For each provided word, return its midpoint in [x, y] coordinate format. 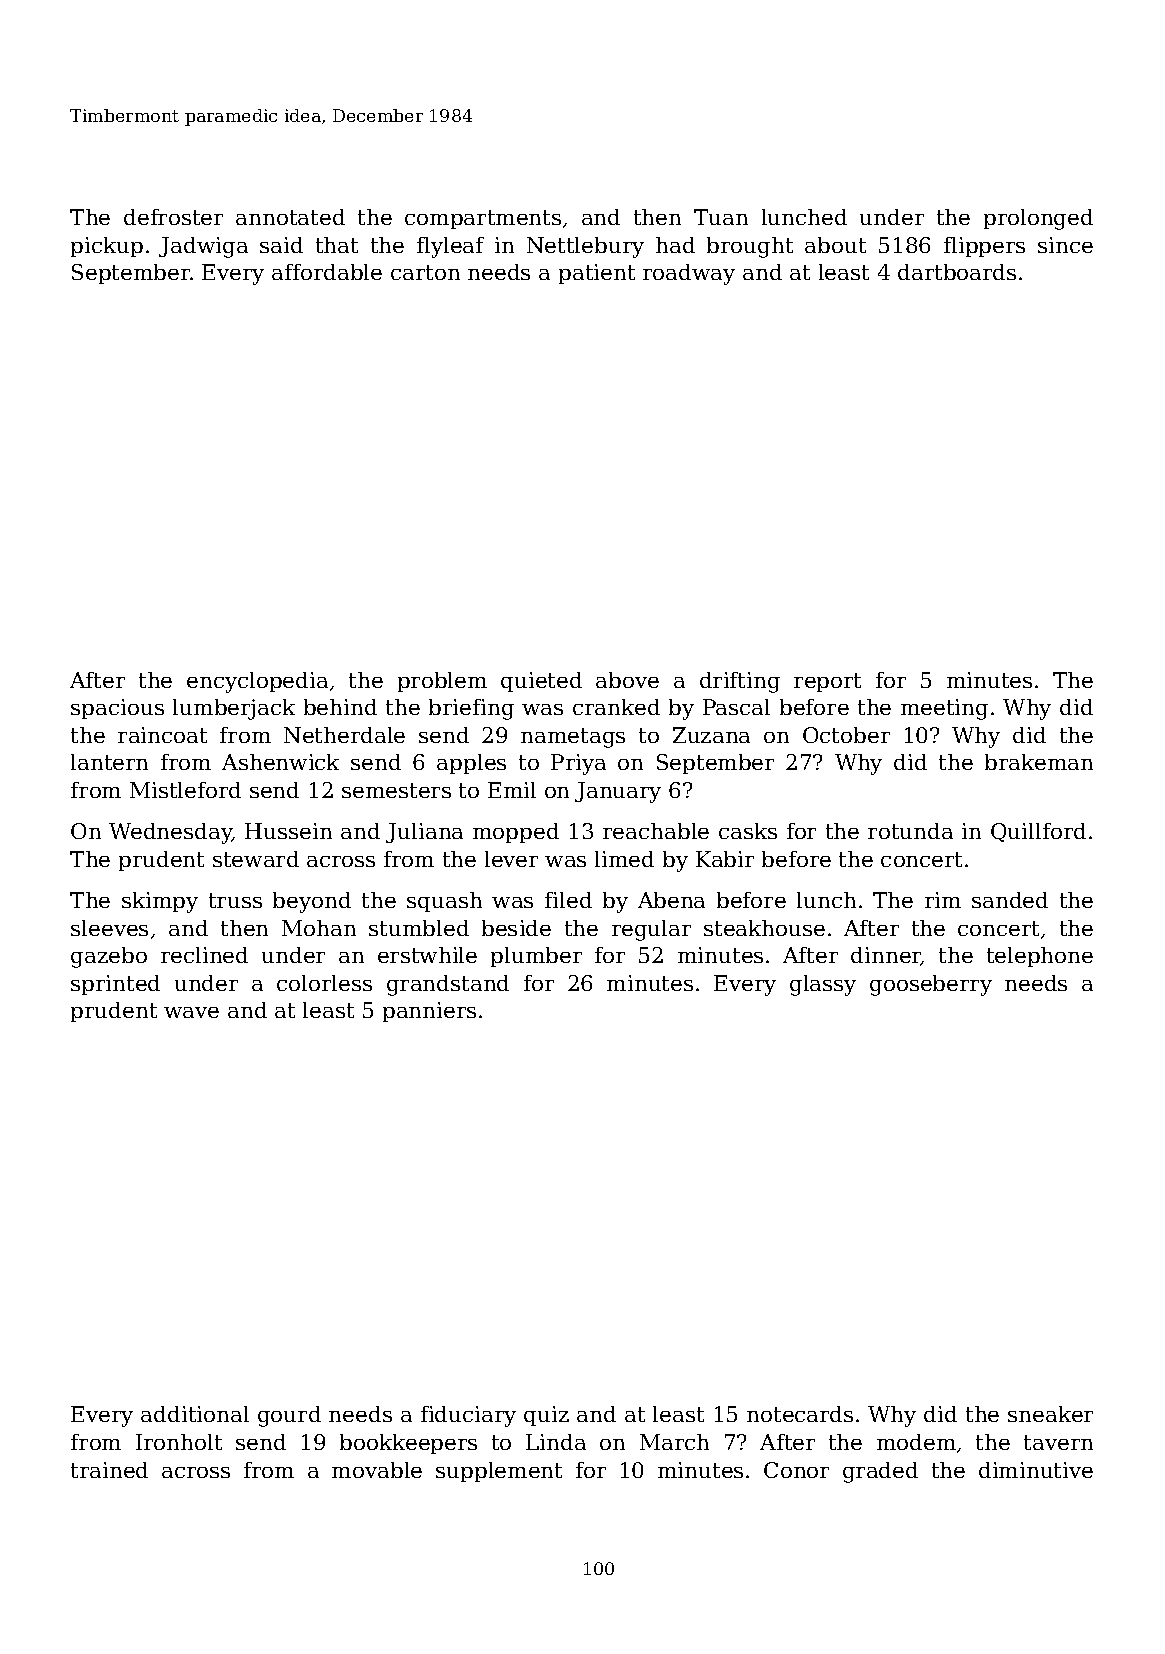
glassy [823, 985]
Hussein [288, 831]
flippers [984, 247]
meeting [944, 709]
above [627, 680]
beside [516, 928]
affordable [327, 272]
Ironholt [179, 1442]
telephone [1040, 957]
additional [195, 1414]
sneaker [1050, 1414]
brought [750, 247]
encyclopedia [257, 682]
